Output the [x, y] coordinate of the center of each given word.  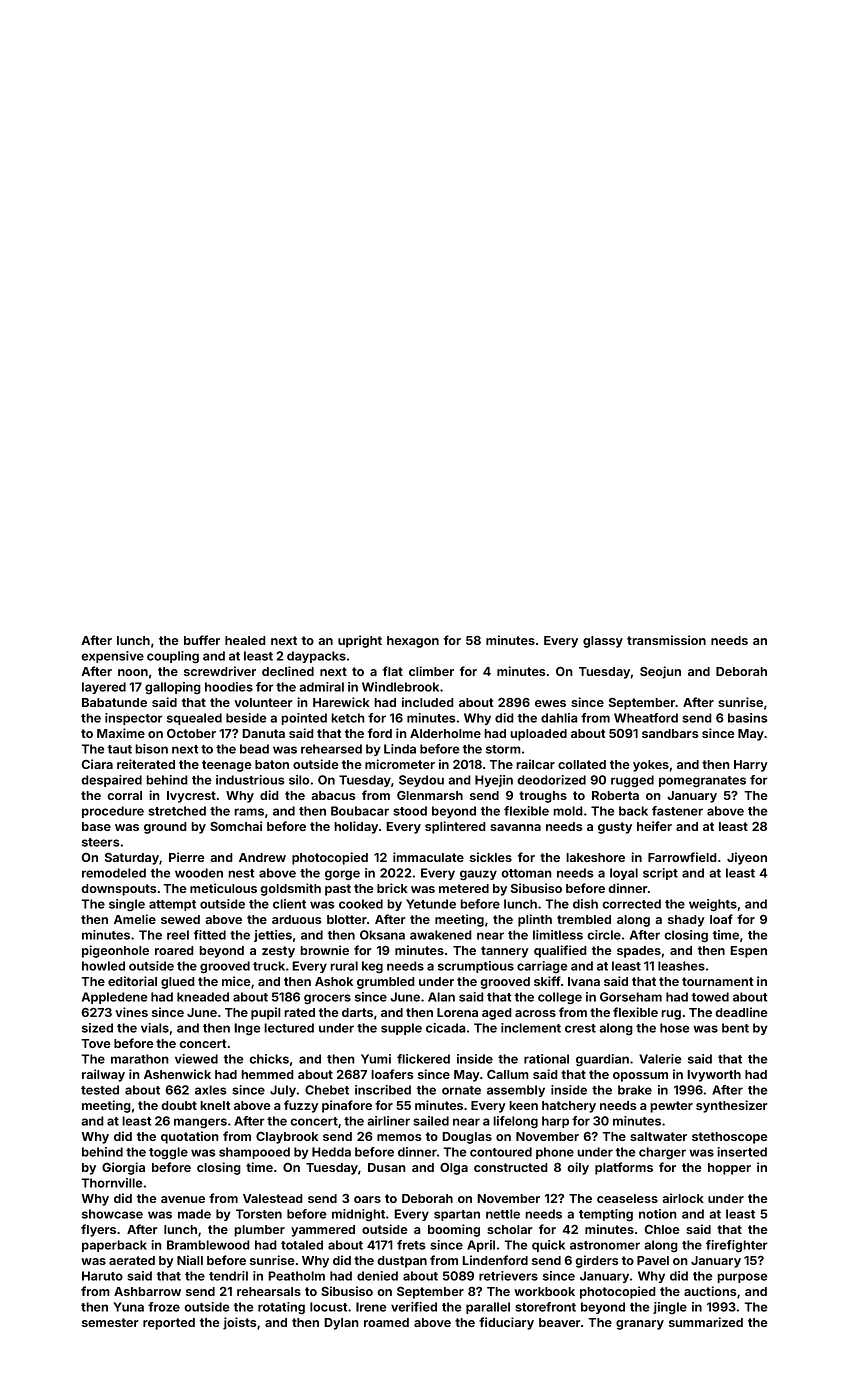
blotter [347, 919]
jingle [670, 1308]
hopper [729, 1169]
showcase [112, 1214]
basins [748, 718]
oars [367, 1199]
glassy [603, 642]
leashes [681, 966]
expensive [112, 657]
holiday [356, 827]
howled [103, 966]
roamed [386, 1322]
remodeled [114, 873]
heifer [654, 826]
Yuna [128, 1307]
